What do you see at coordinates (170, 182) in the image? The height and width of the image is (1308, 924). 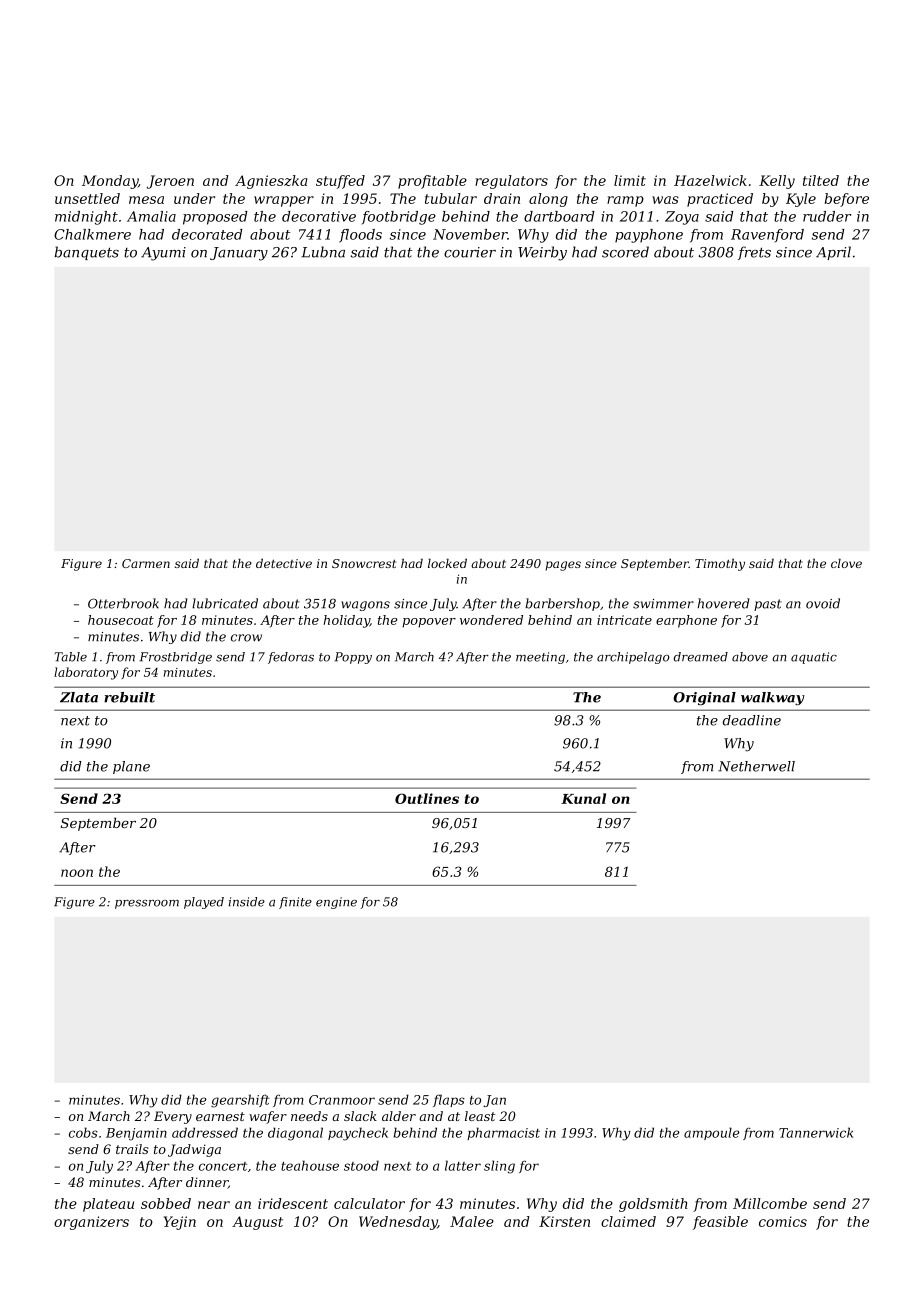 I see `Jeroen` at bounding box center [170, 182].
